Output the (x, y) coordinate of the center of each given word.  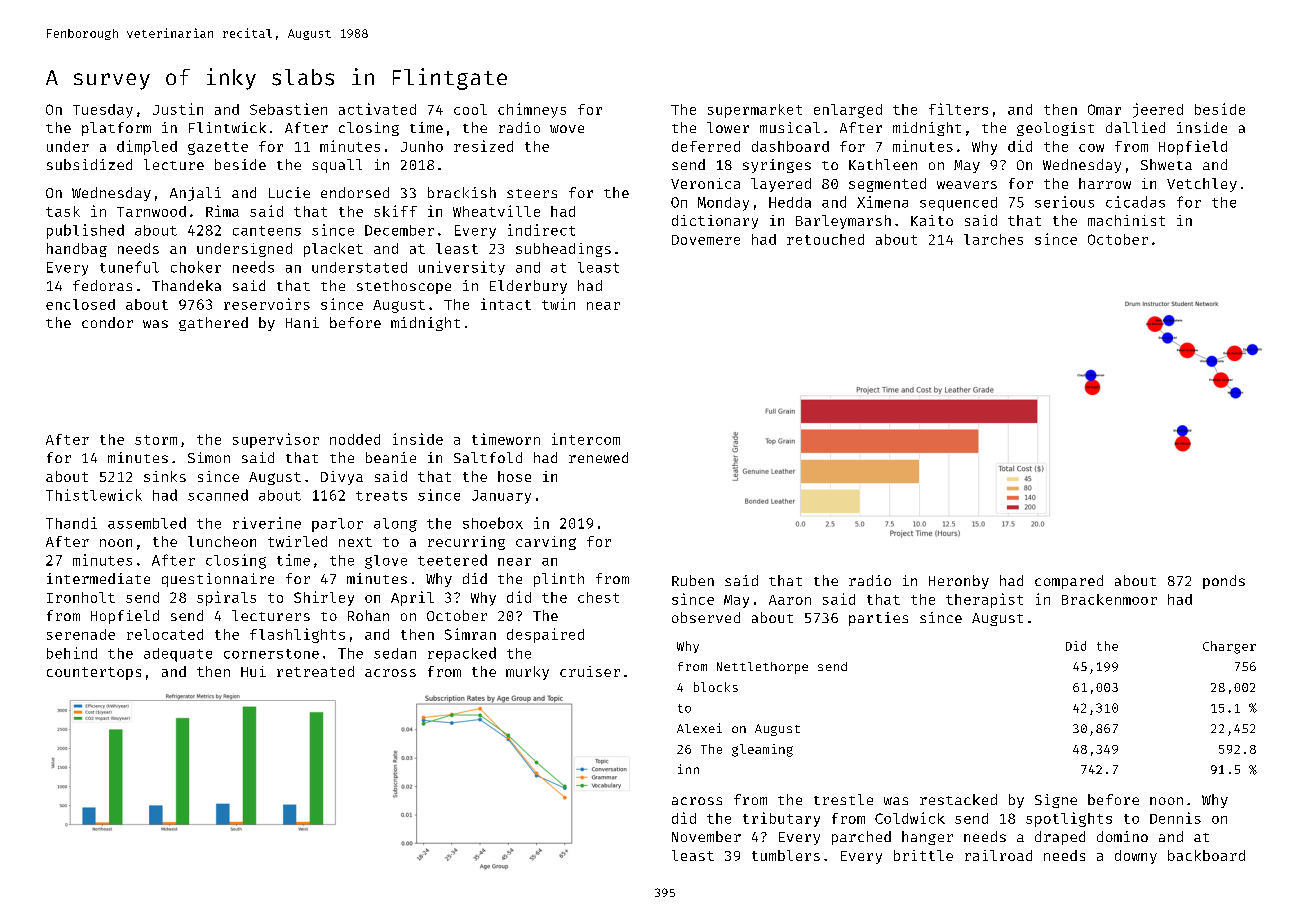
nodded (355, 439)
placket (333, 250)
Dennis (1175, 818)
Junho (422, 146)
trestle (843, 799)
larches (993, 239)
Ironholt (81, 597)
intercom (586, 439)
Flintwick (227, 127)
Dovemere (706, 240)
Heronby (959, 582)
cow (1091, 148)
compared (1069, 582)
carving (546, 543)
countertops (94, 673)
